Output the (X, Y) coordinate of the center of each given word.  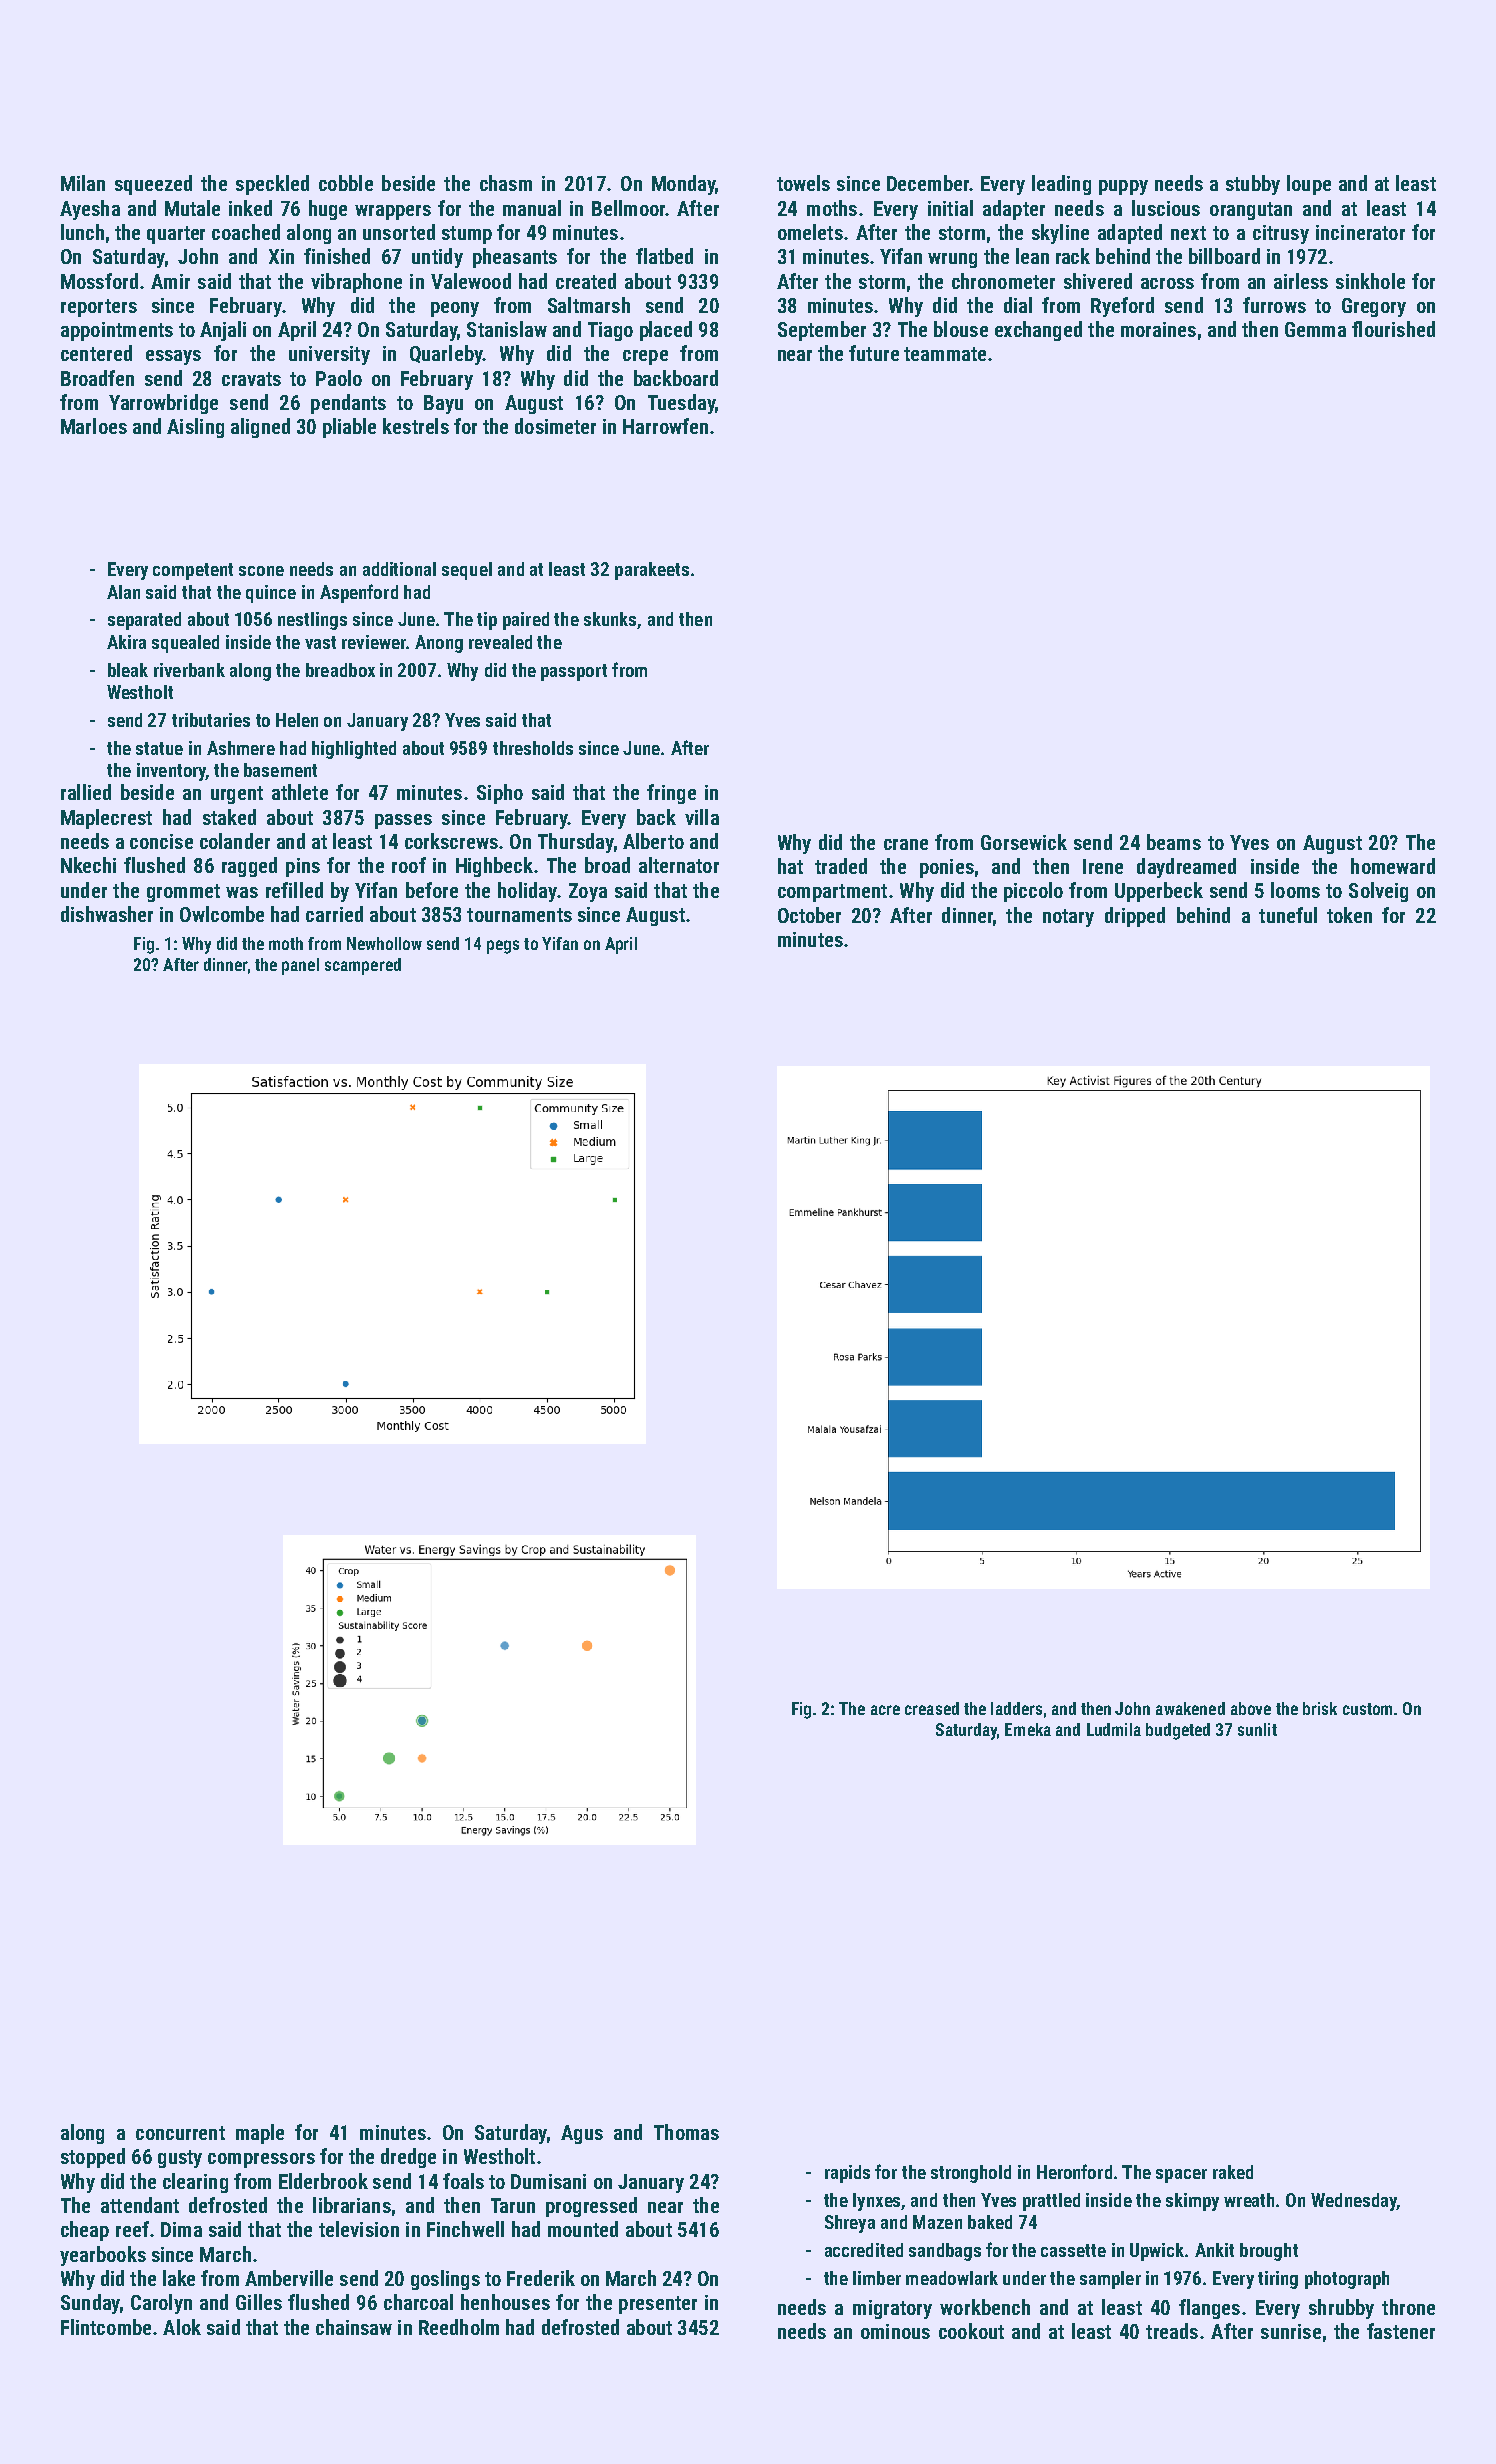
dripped (1135, 917)
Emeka (1028, 1729)
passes (403, 821)
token (1349, 915)
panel (300, 966)
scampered (363, 966)
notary (1068, 918)
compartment (832, 893)
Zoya (588, 892)
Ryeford (1122, 307)
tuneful (1288, 915)
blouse (961, 329)
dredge (408, 2158)
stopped (93, 2158)
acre (885, 1710)
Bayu (443, 404)
